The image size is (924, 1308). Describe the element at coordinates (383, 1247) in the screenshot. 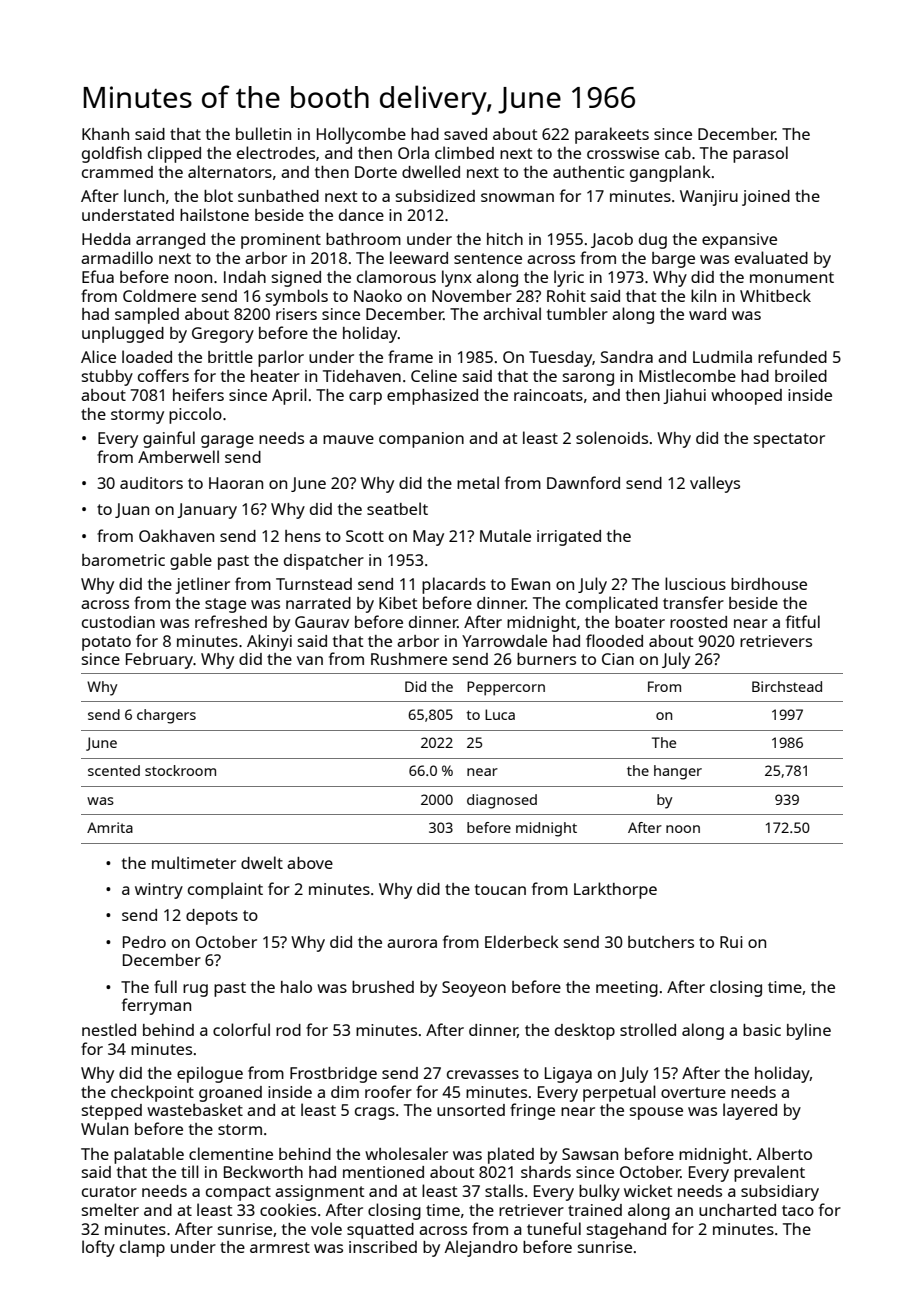

I see `inscribed` at that location.
